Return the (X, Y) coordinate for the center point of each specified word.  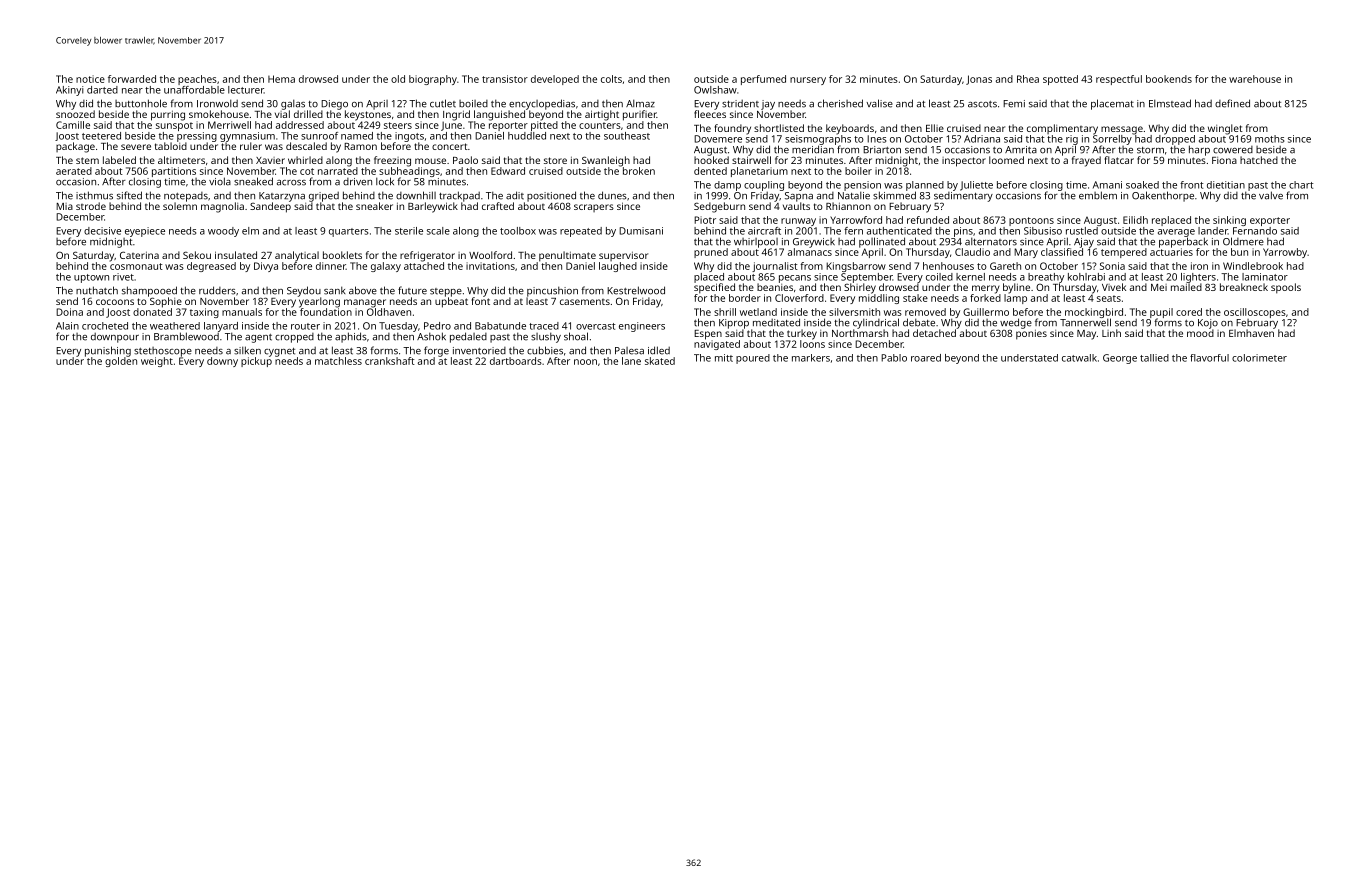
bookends (1169, 79)
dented (710, 171)
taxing (204, 313)
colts (611, 79)
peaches (197, 80)
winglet (1225, 129)
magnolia (222, 207)
